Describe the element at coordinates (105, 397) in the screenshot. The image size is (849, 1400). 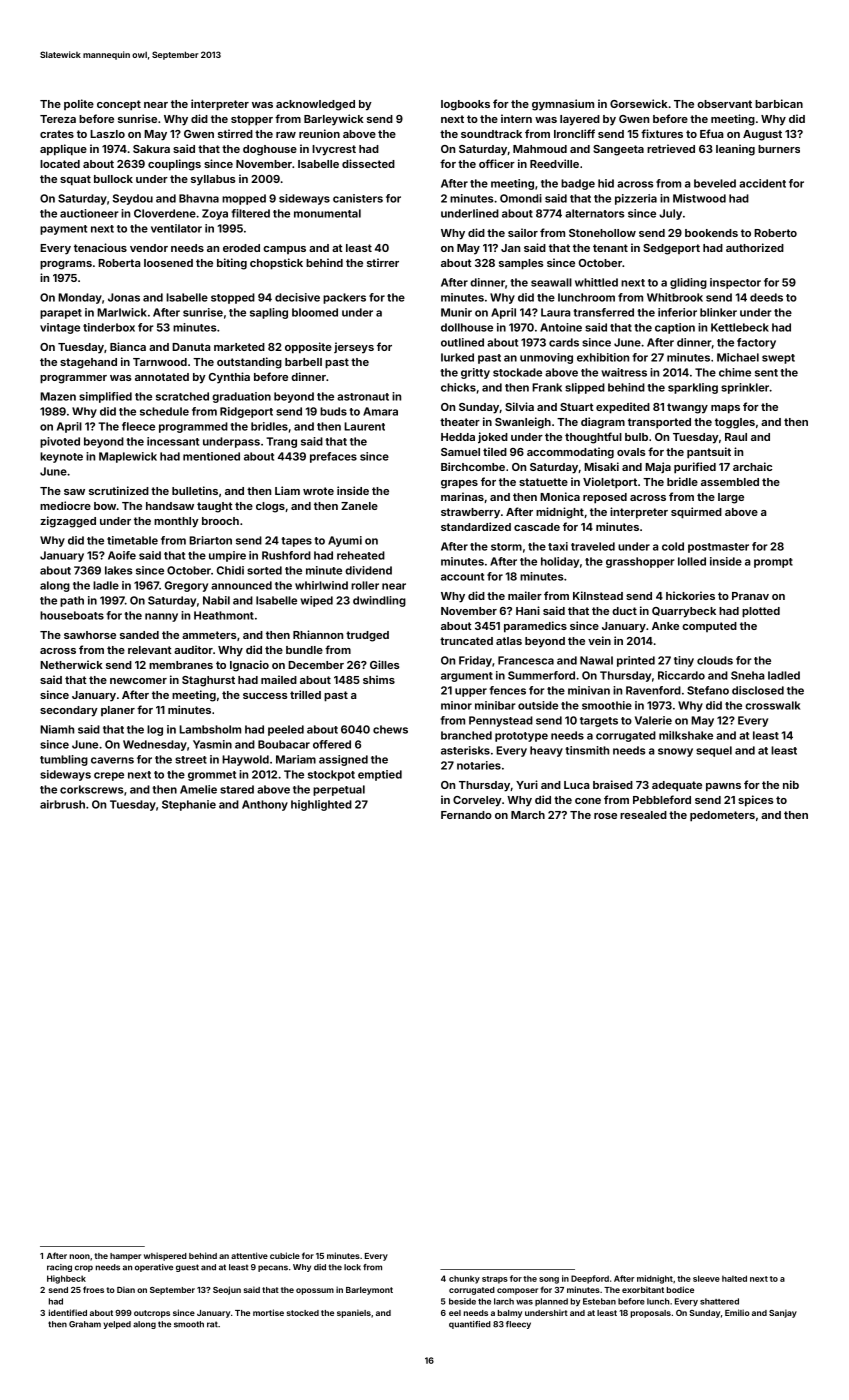
I see `simplified` at that location.
